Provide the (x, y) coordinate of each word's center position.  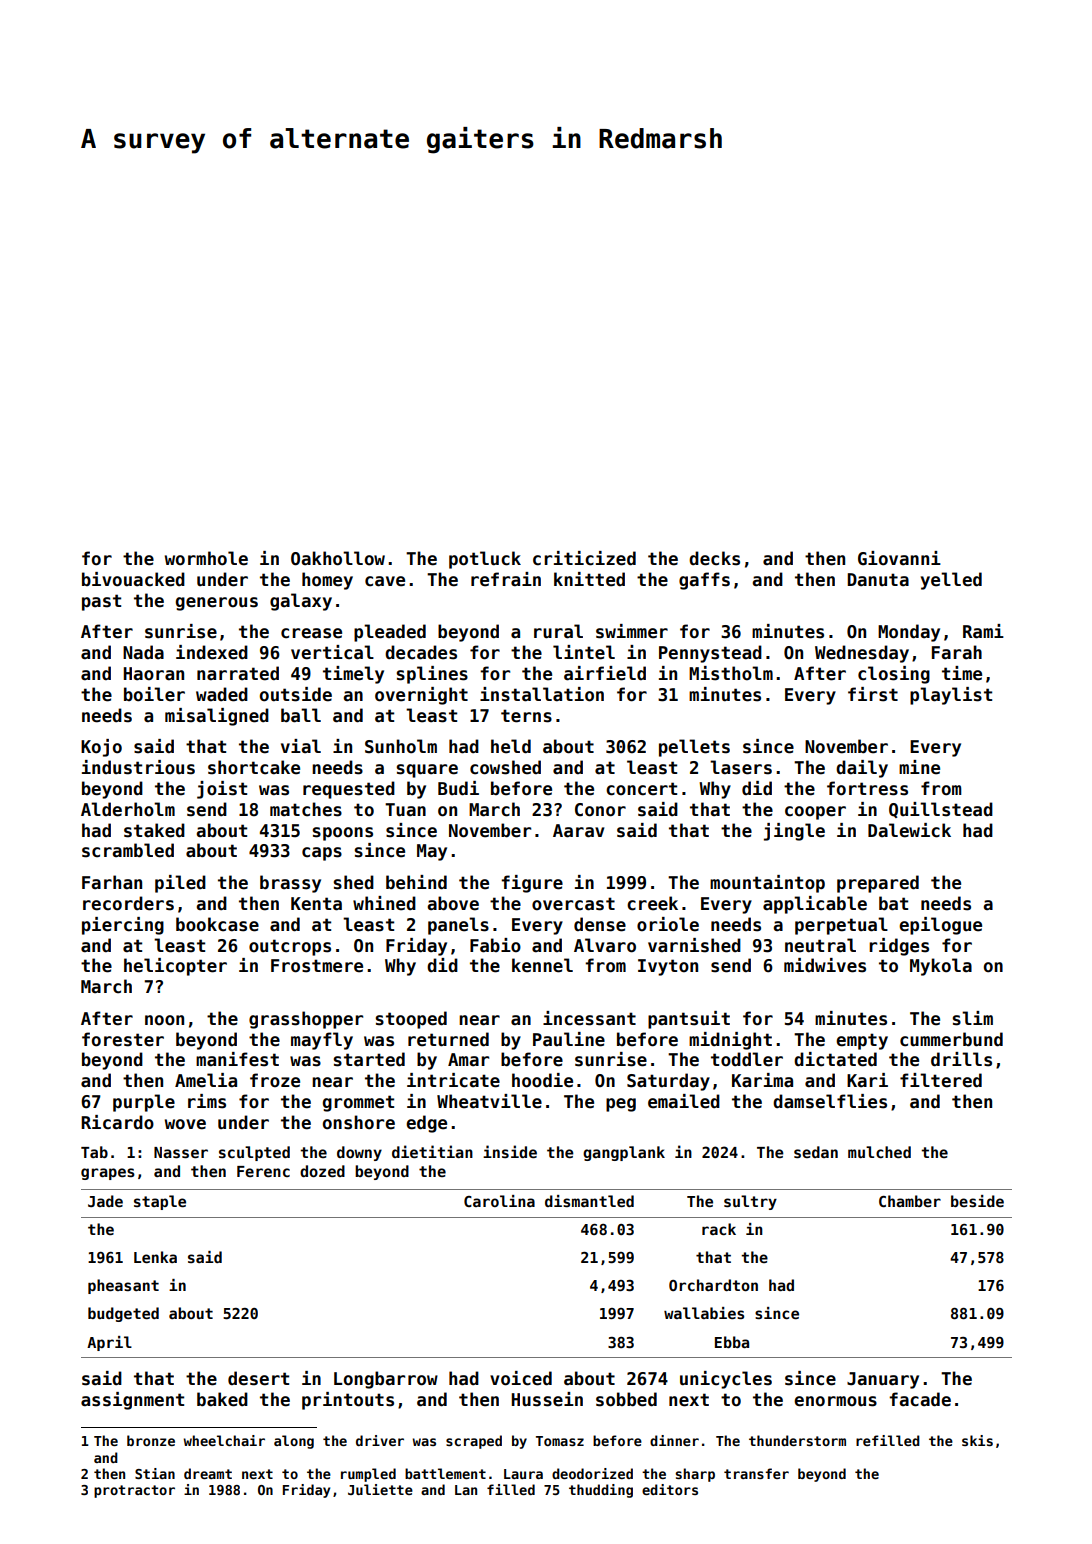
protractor (134, 1491)
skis (977, 1440)
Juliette (380, 1489)
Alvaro (605, 945)
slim (972, 1018)
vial (301, 746)
